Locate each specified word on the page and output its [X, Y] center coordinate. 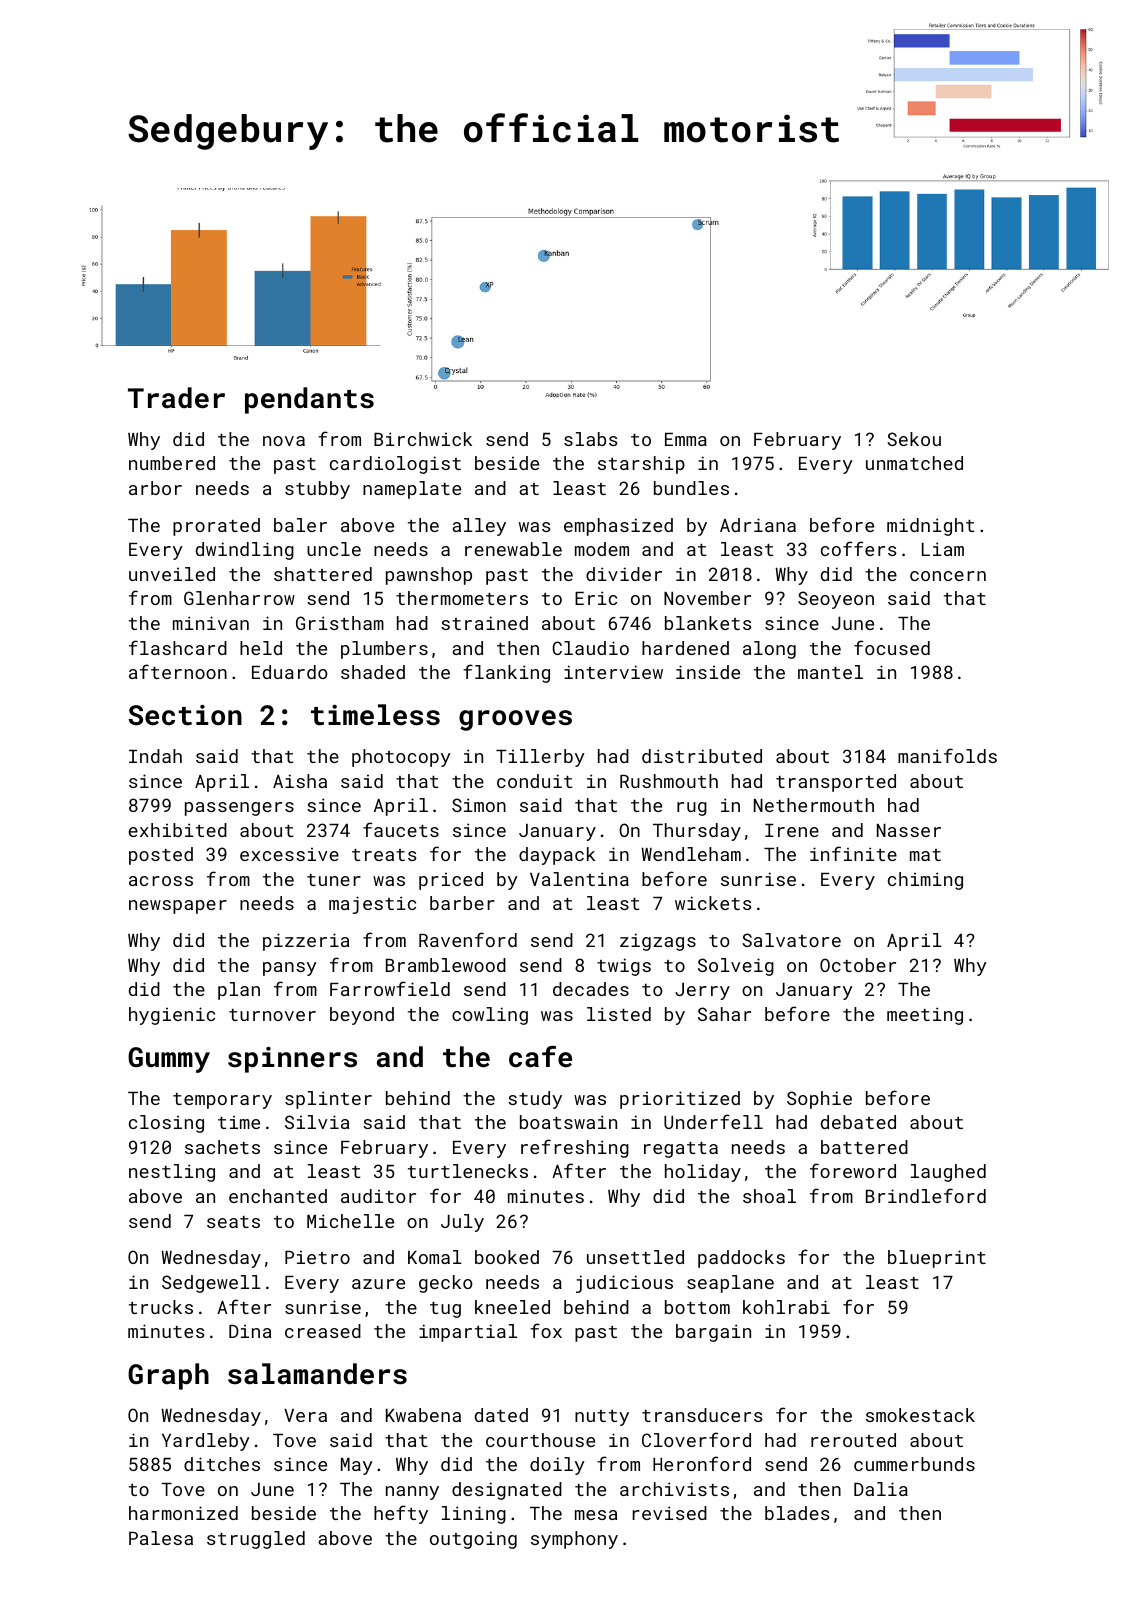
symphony [574, 1540]
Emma [686, 439]
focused [892, 647]
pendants [309, 400]
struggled [256, 1540]
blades [797, 1513]
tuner [334, 880]
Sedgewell [211, 1284]
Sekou [914, 439]
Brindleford [926, 1195]
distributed [702, 756]
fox [546, 1330]
